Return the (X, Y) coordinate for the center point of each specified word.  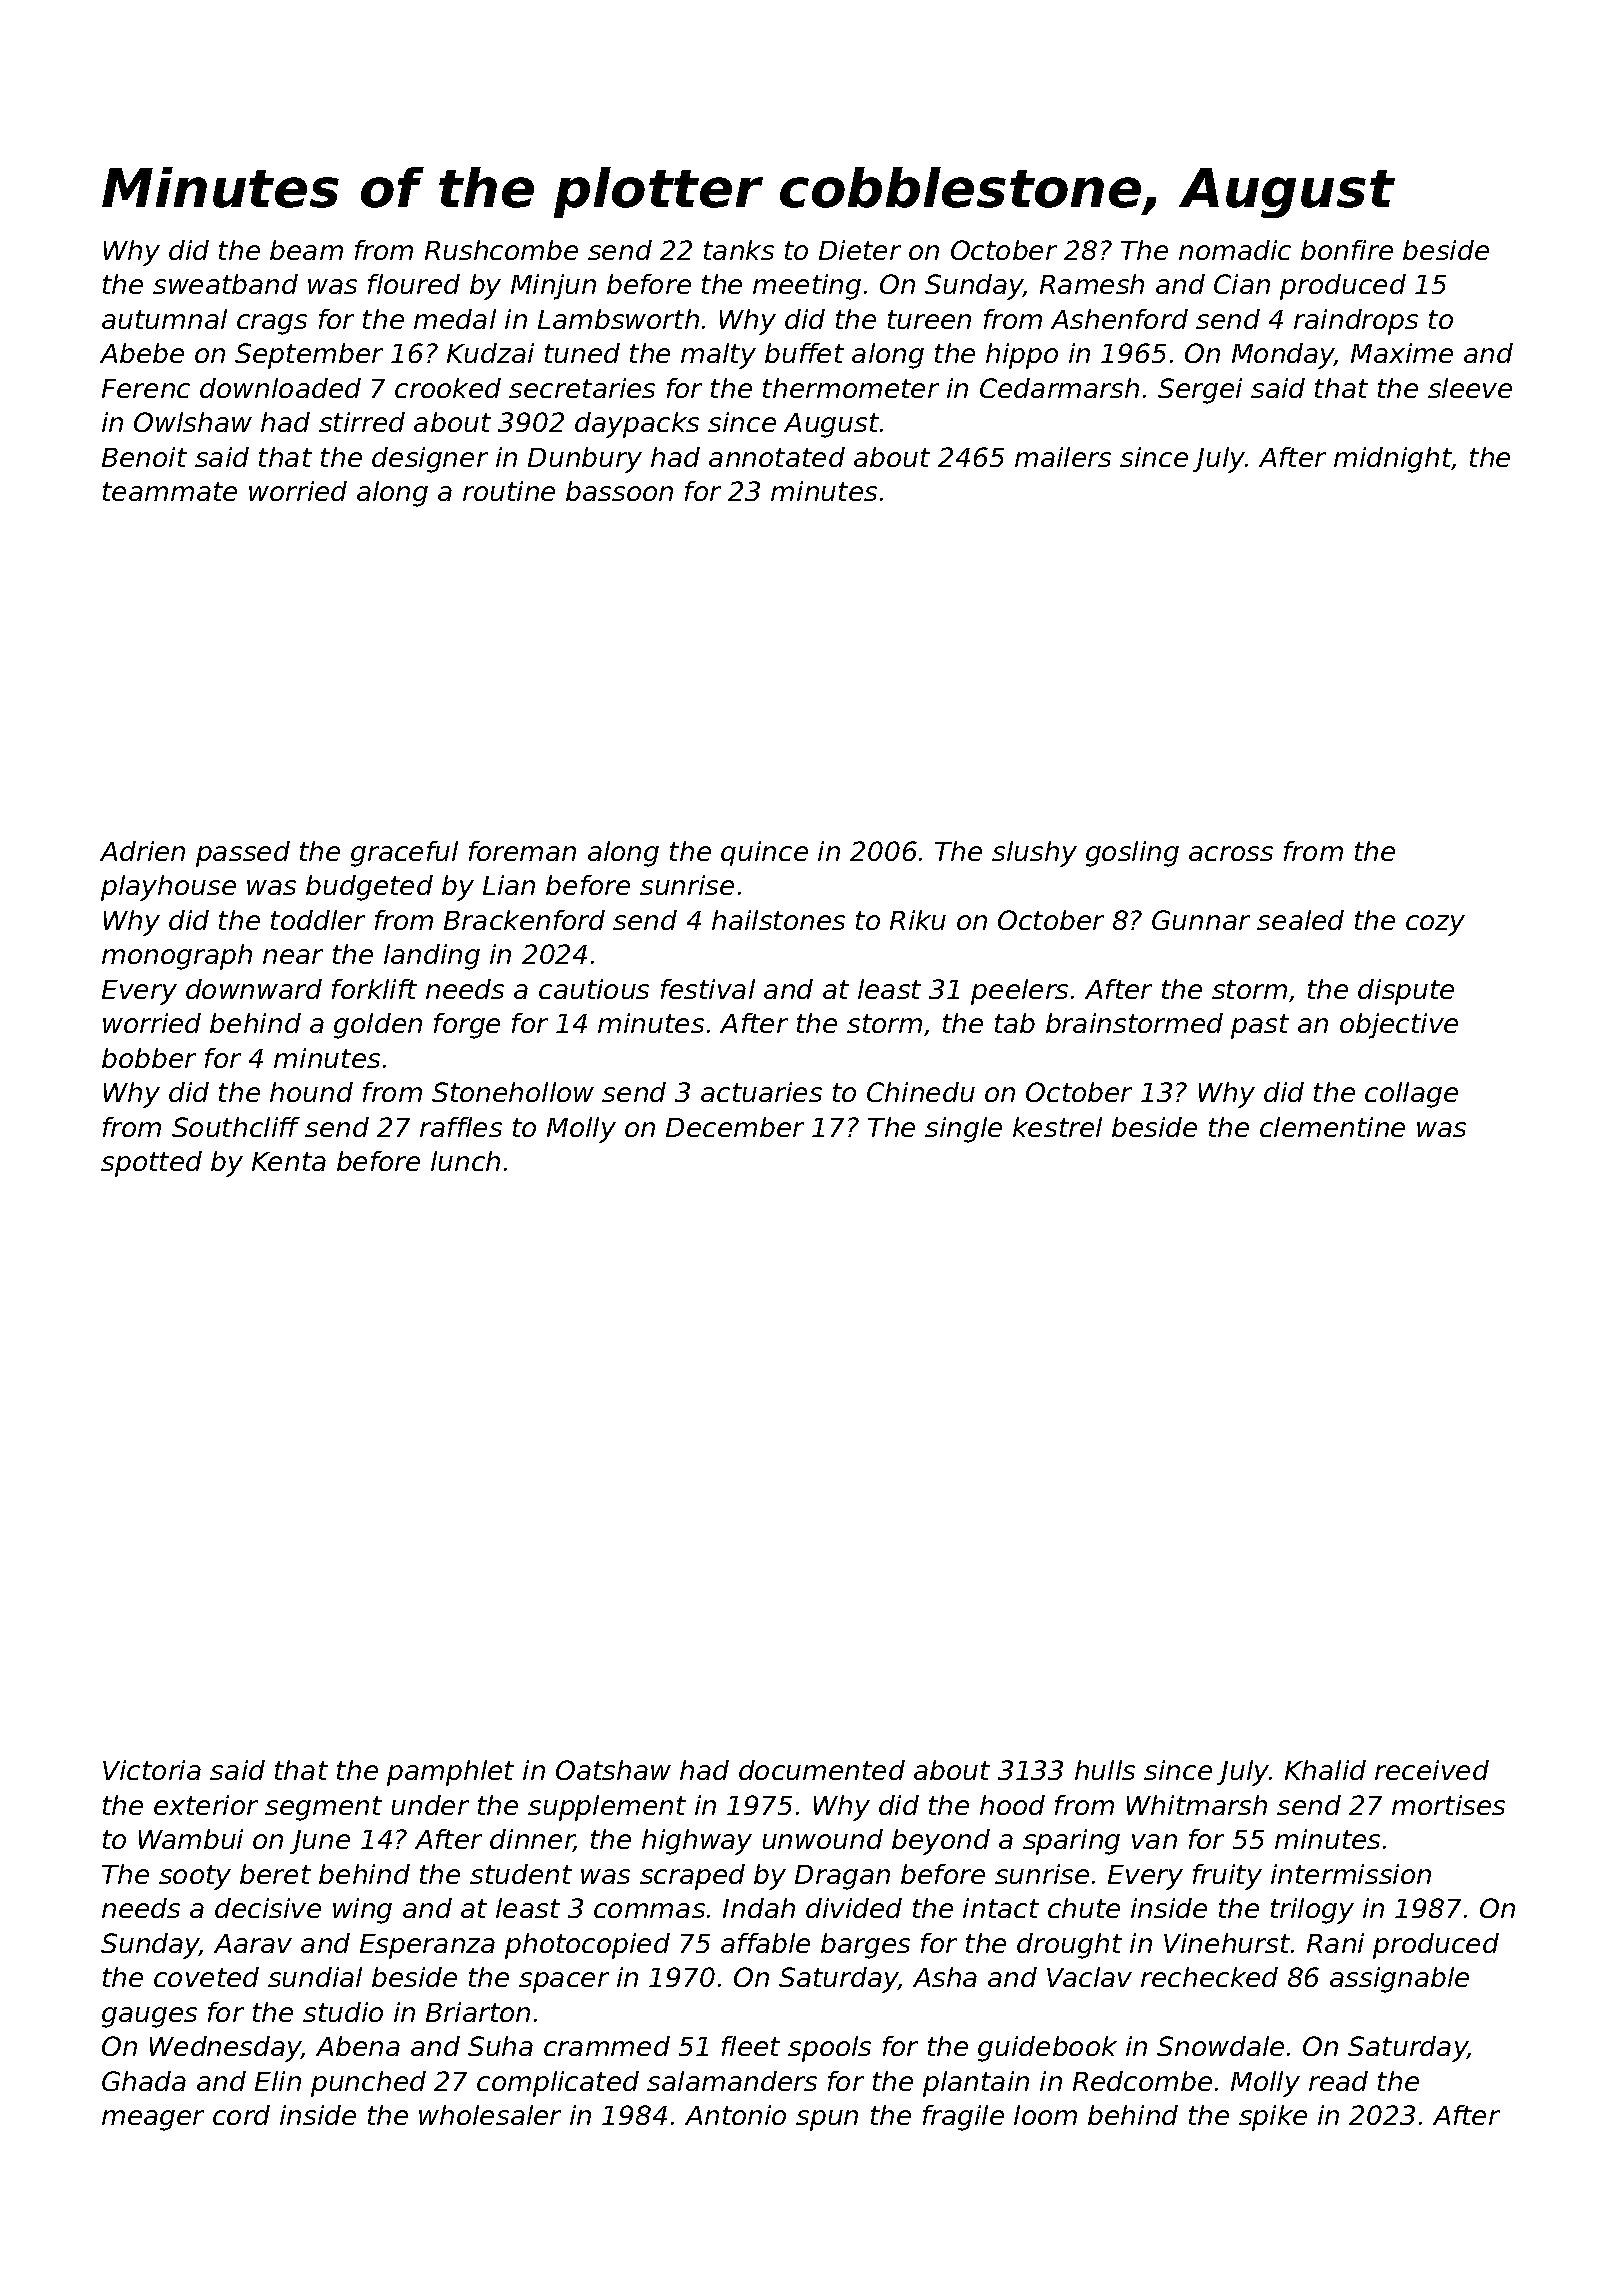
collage (1411, 1095)
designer (430, 460)
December (735, 1127)
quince (764, 853)
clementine (1332, 1127)
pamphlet (450, 1773)
